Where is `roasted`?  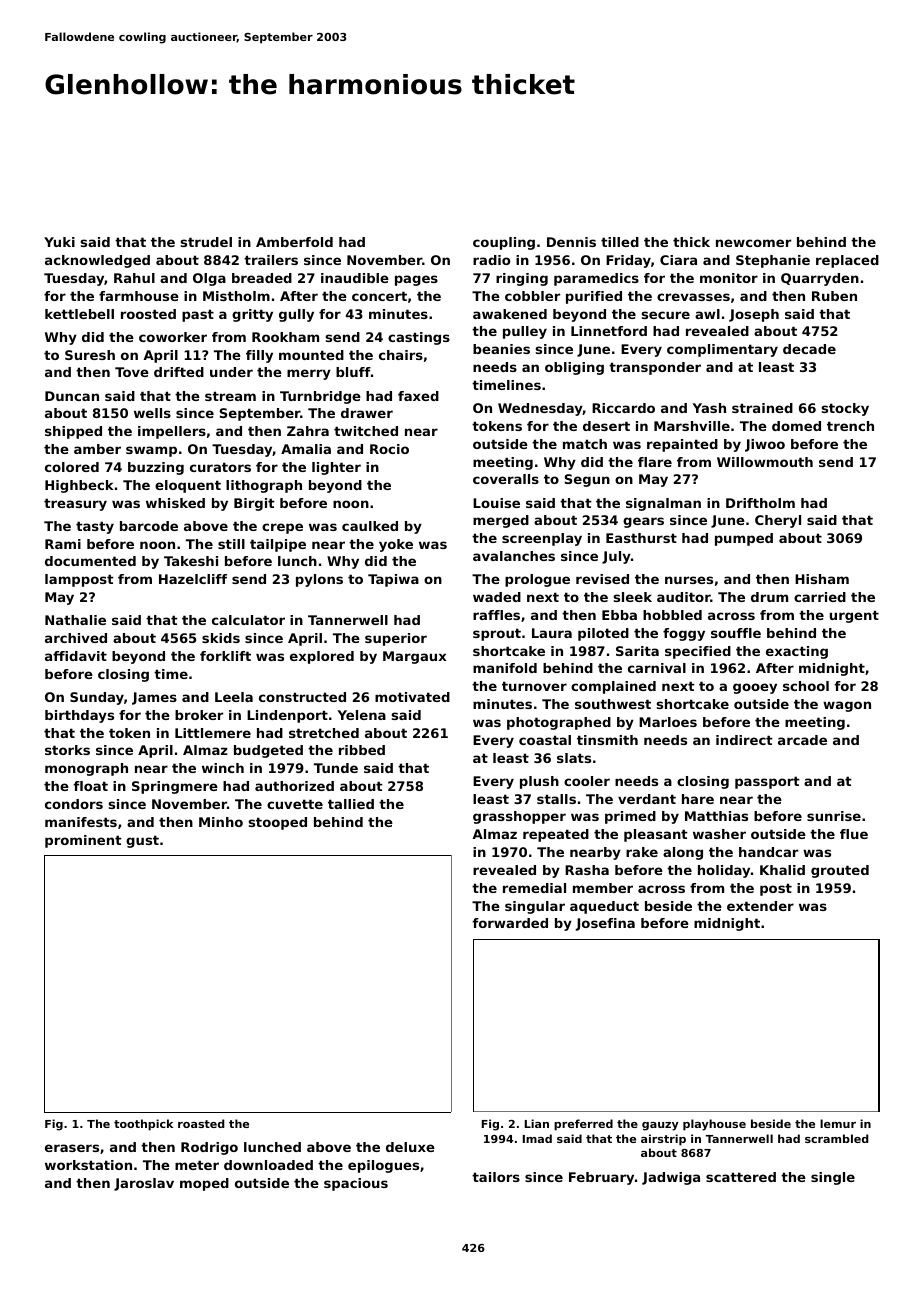
roasted is located at coordinates (201, 1123).
